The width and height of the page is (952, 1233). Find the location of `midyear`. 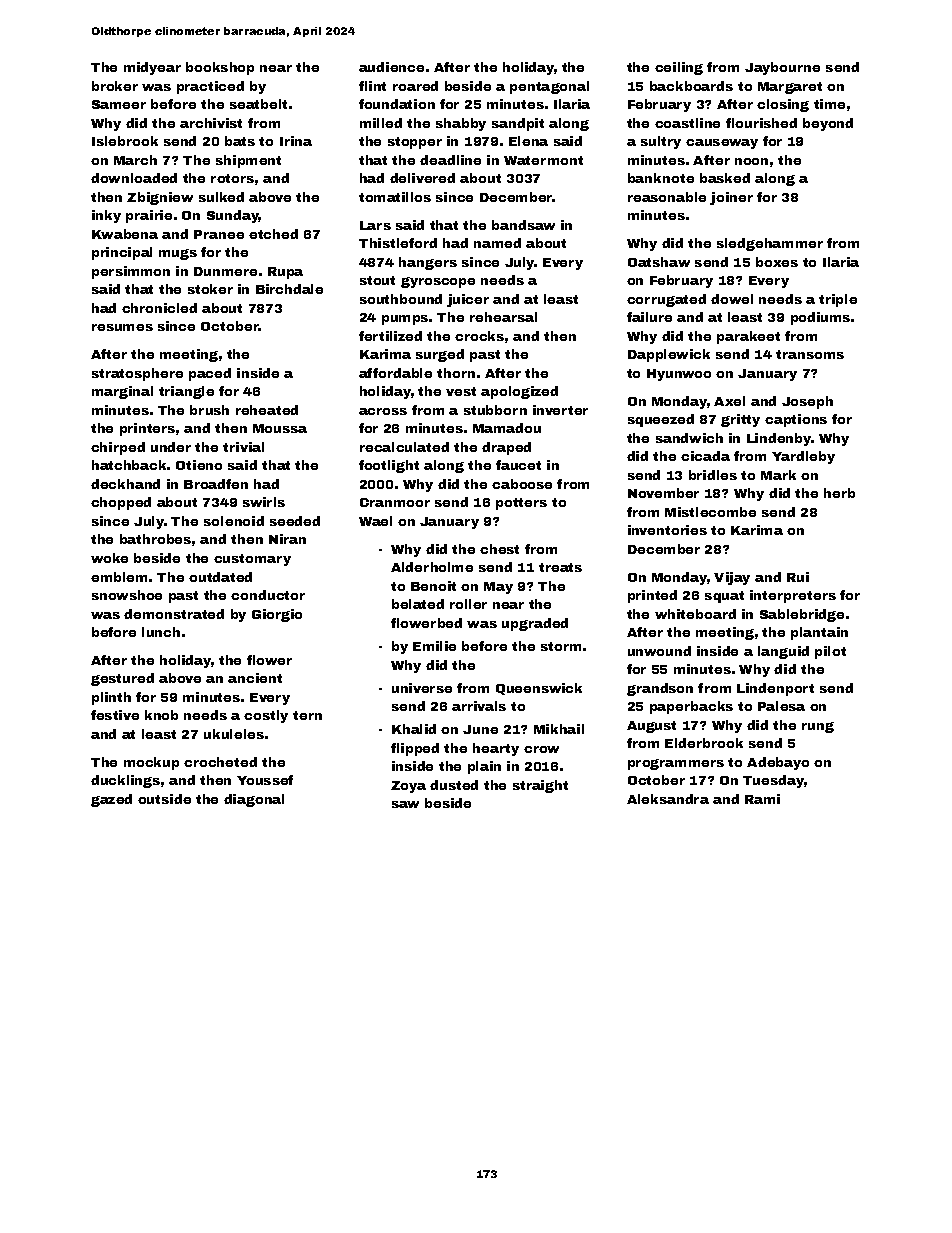

midyear is located at coordinates (152, 68).
